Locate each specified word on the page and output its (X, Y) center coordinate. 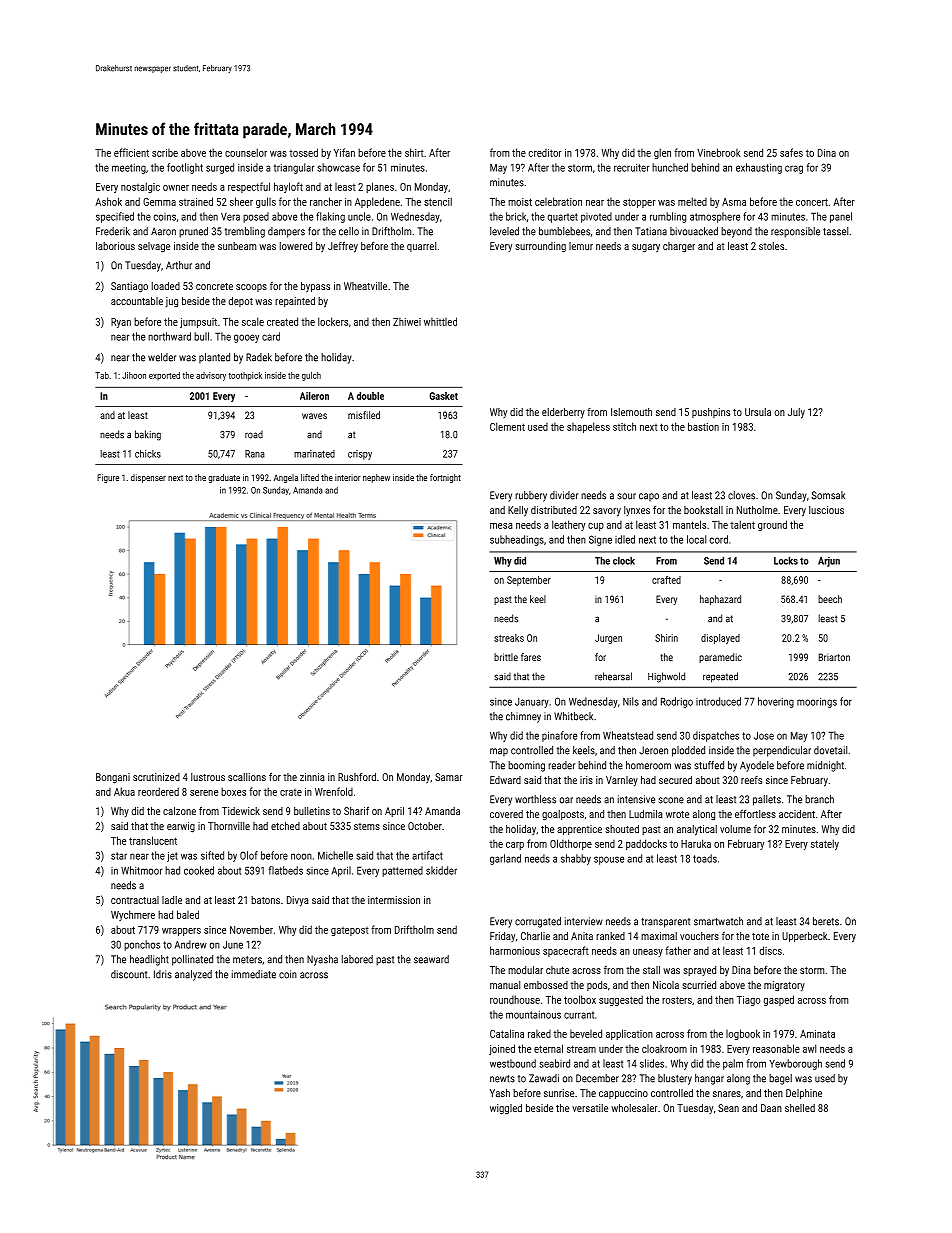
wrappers (181, 932)
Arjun (829, 562)
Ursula (758, 412)
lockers (333, 321)
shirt (414, 152)
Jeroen (653, 750)
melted (692, 201)
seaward (431, 959)
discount (129, 974)
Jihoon (134, 375)
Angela (286, 478)
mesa (501, 526)
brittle (506, 657)
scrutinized (156, 777)
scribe (165, 153)
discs (771, 950)
